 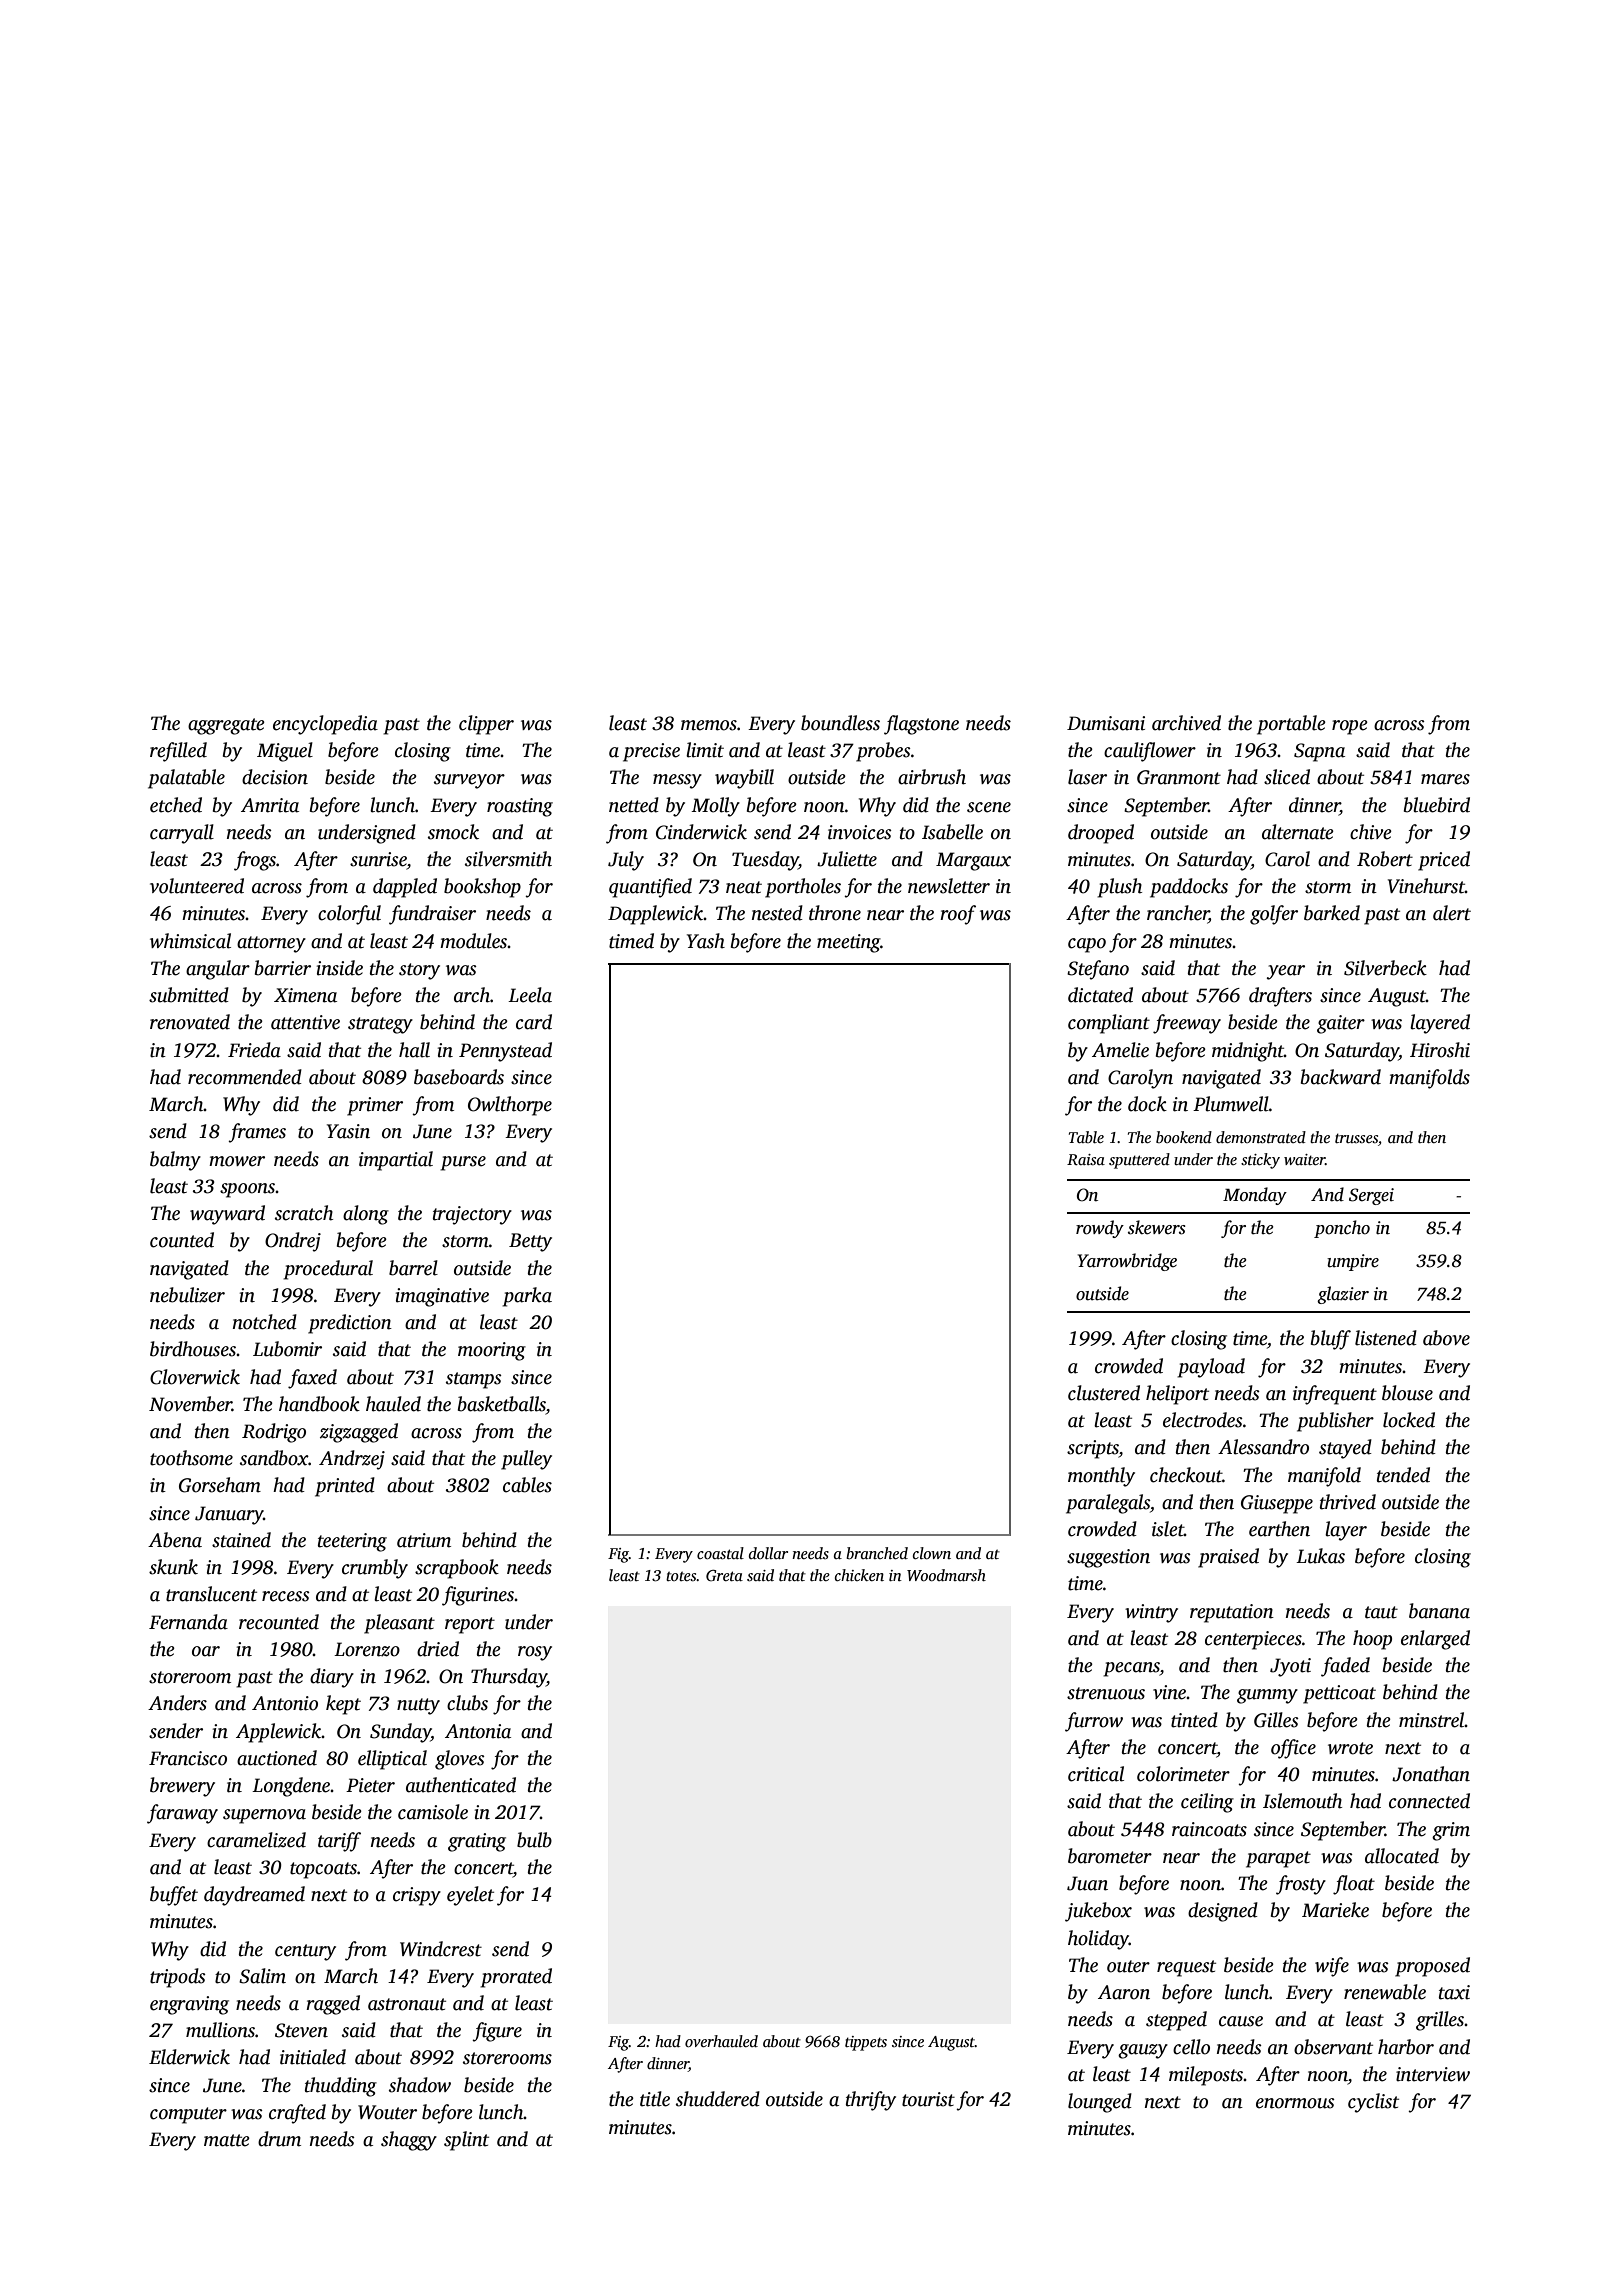 What do you see at coordinates (1183, 1774) in the document?
I see `colorimeter` at bounding box center [1183, 1774].
